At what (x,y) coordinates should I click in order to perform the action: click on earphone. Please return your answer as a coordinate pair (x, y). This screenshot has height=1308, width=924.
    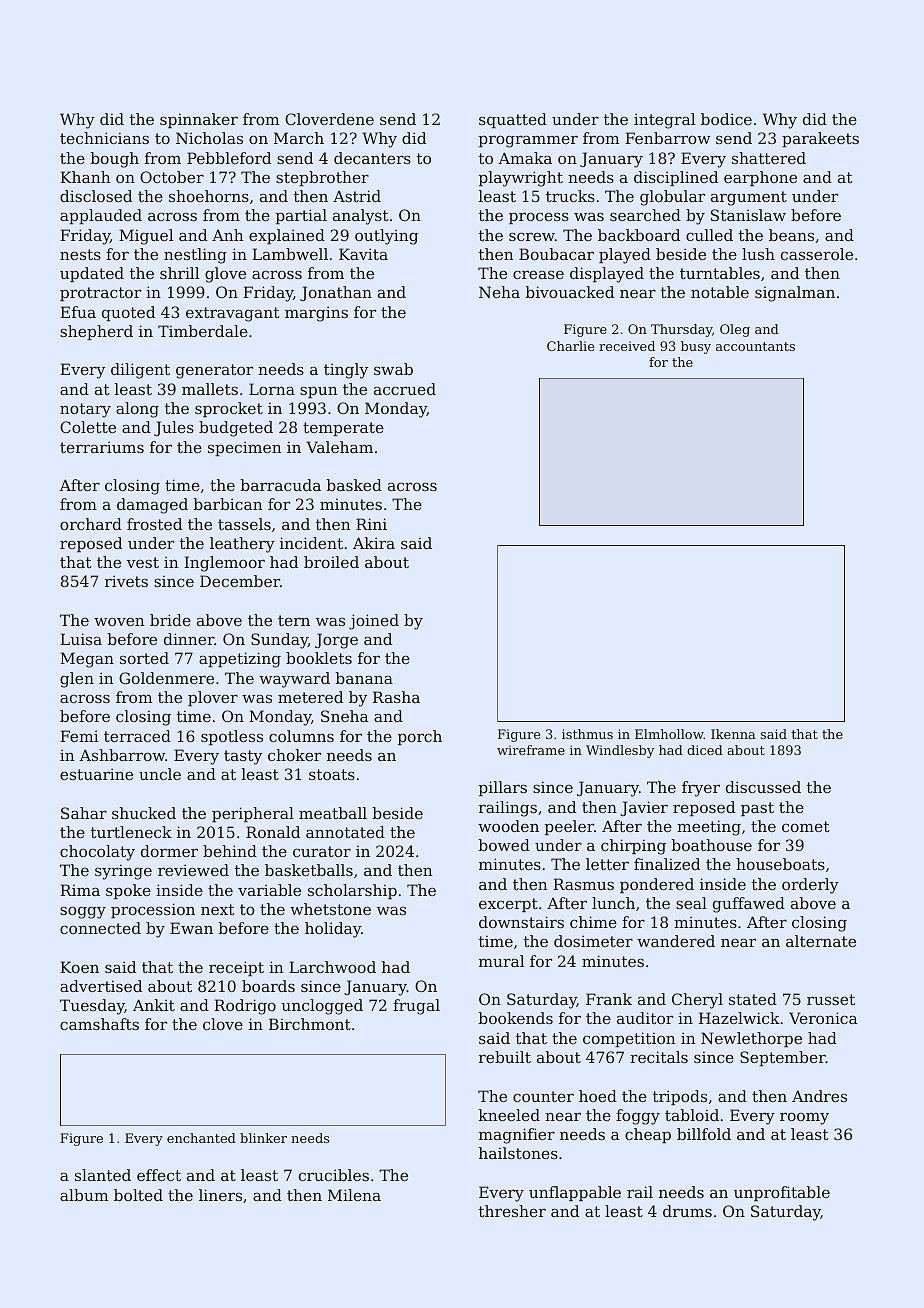
    Looking at the image, I should click on (760, 178).
